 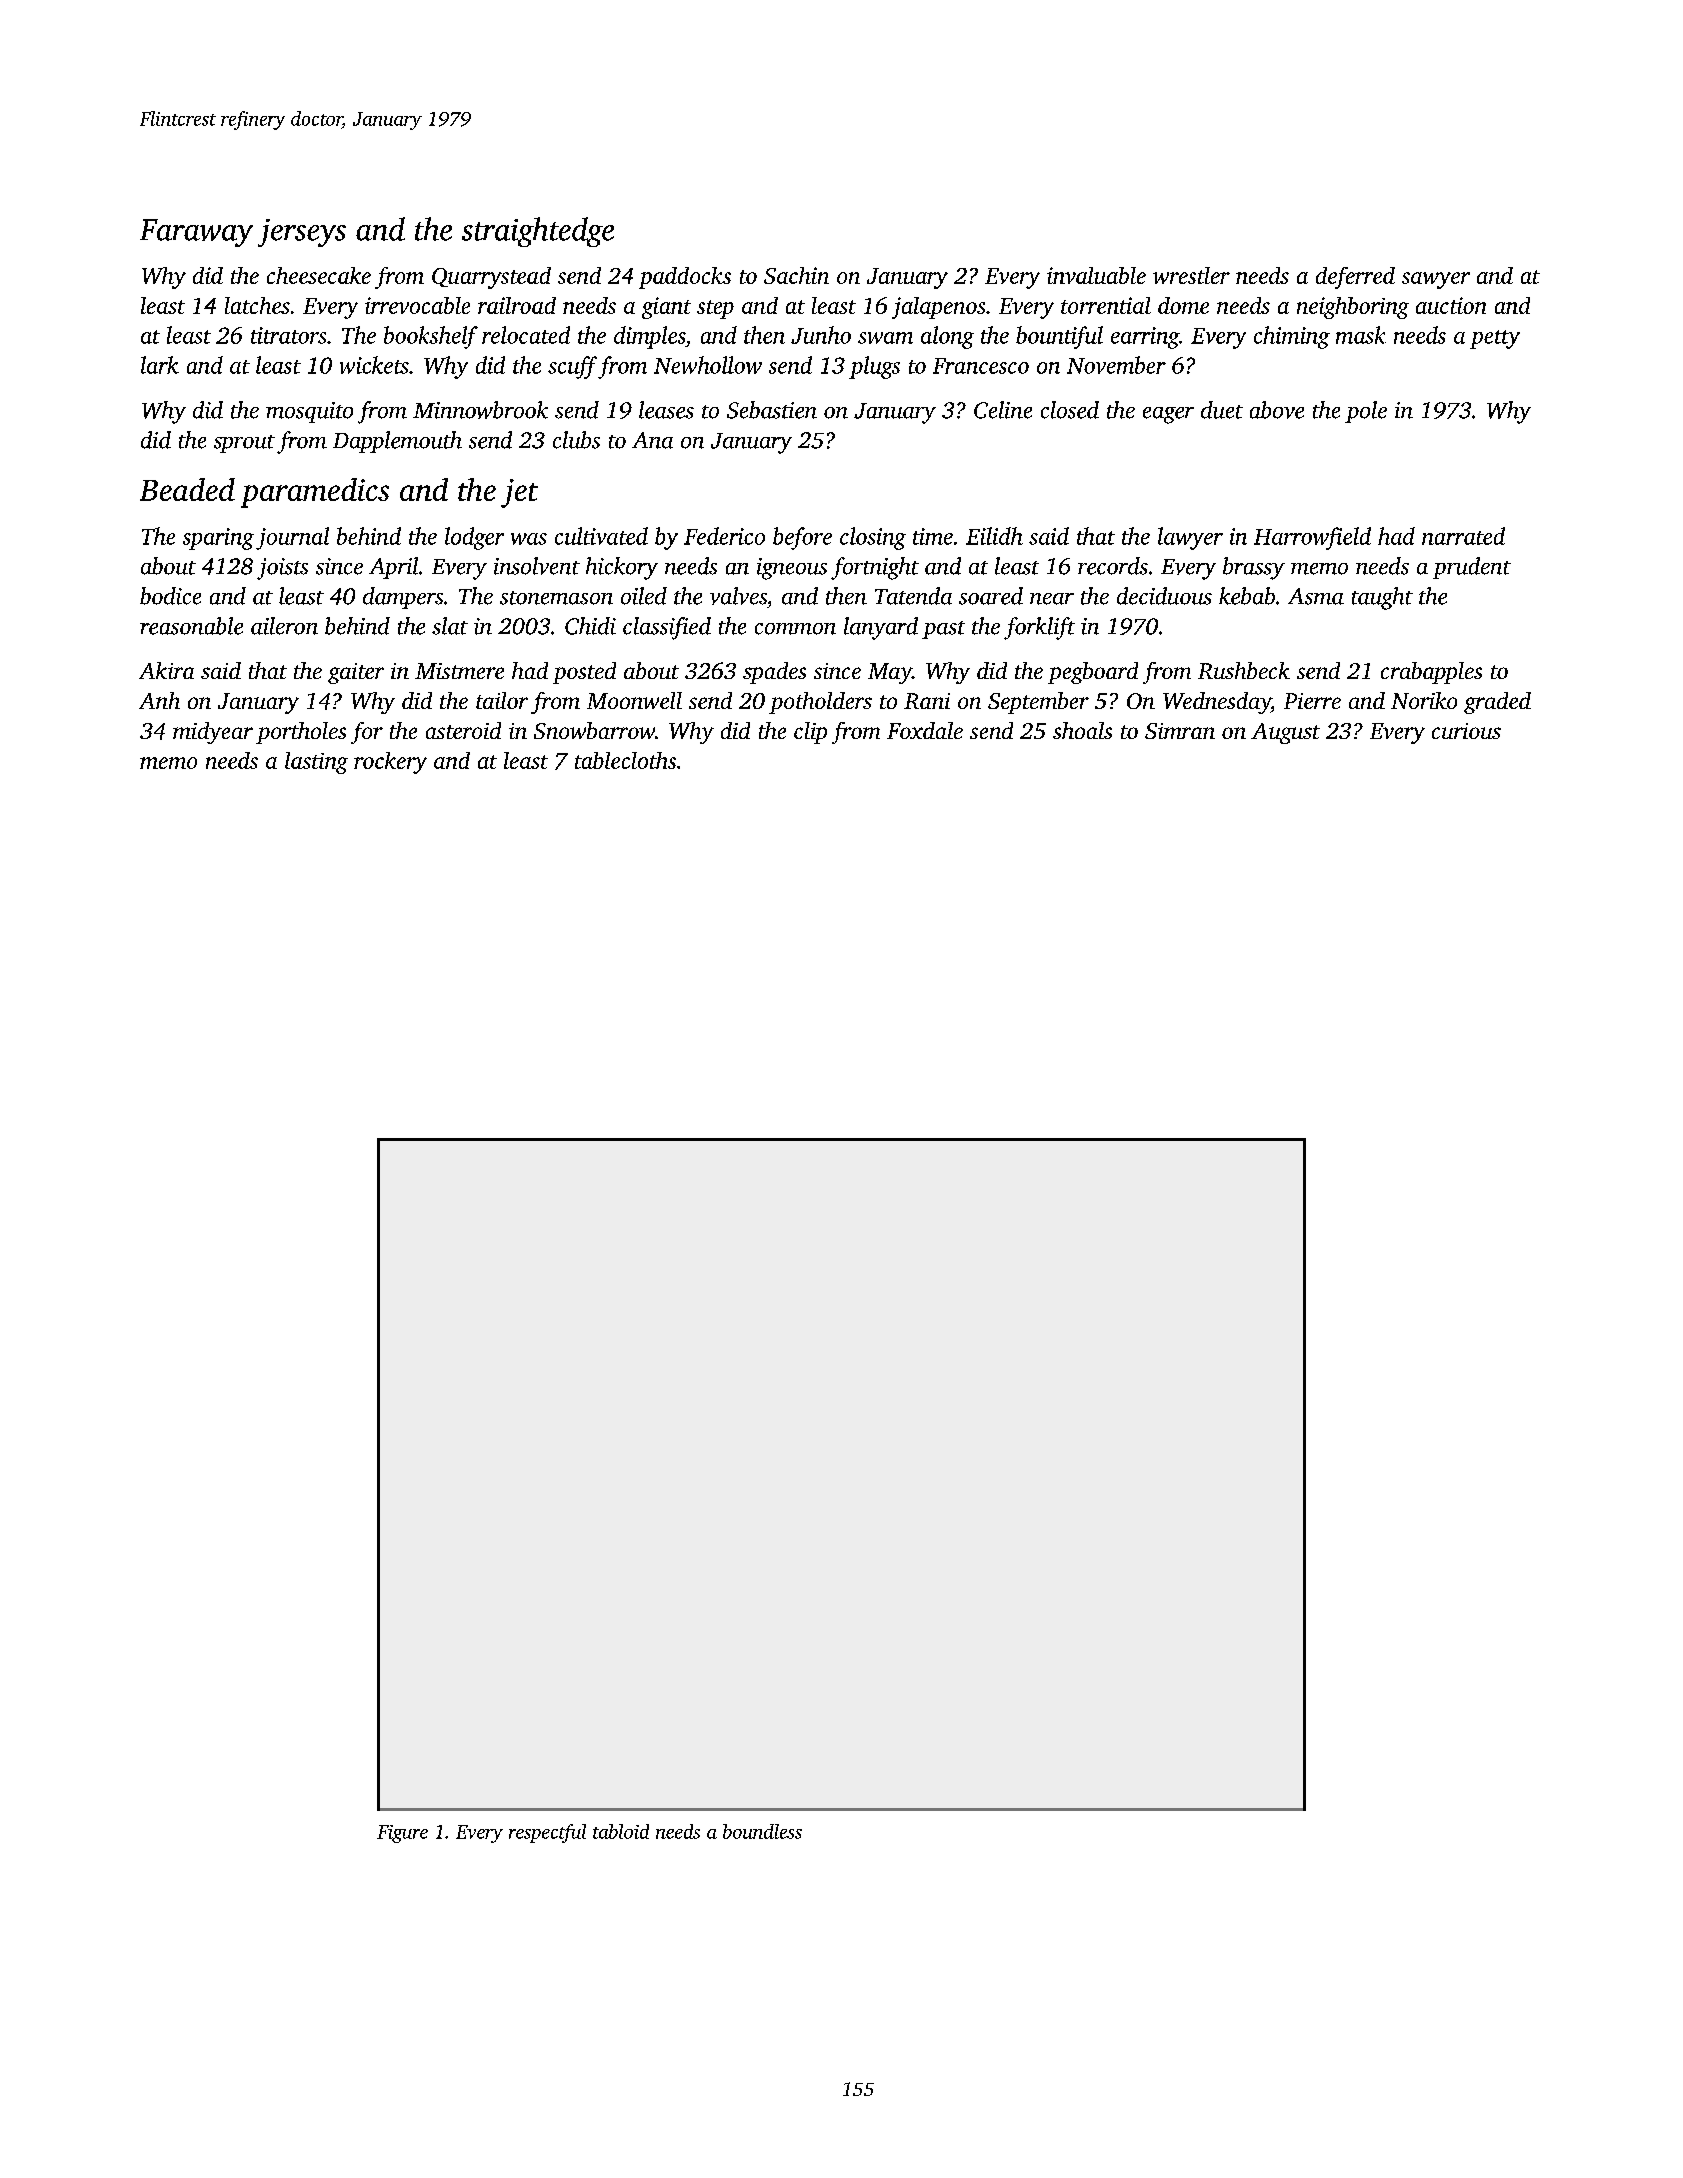 I want to click on tabloid, so click(x=621, y=1831).
